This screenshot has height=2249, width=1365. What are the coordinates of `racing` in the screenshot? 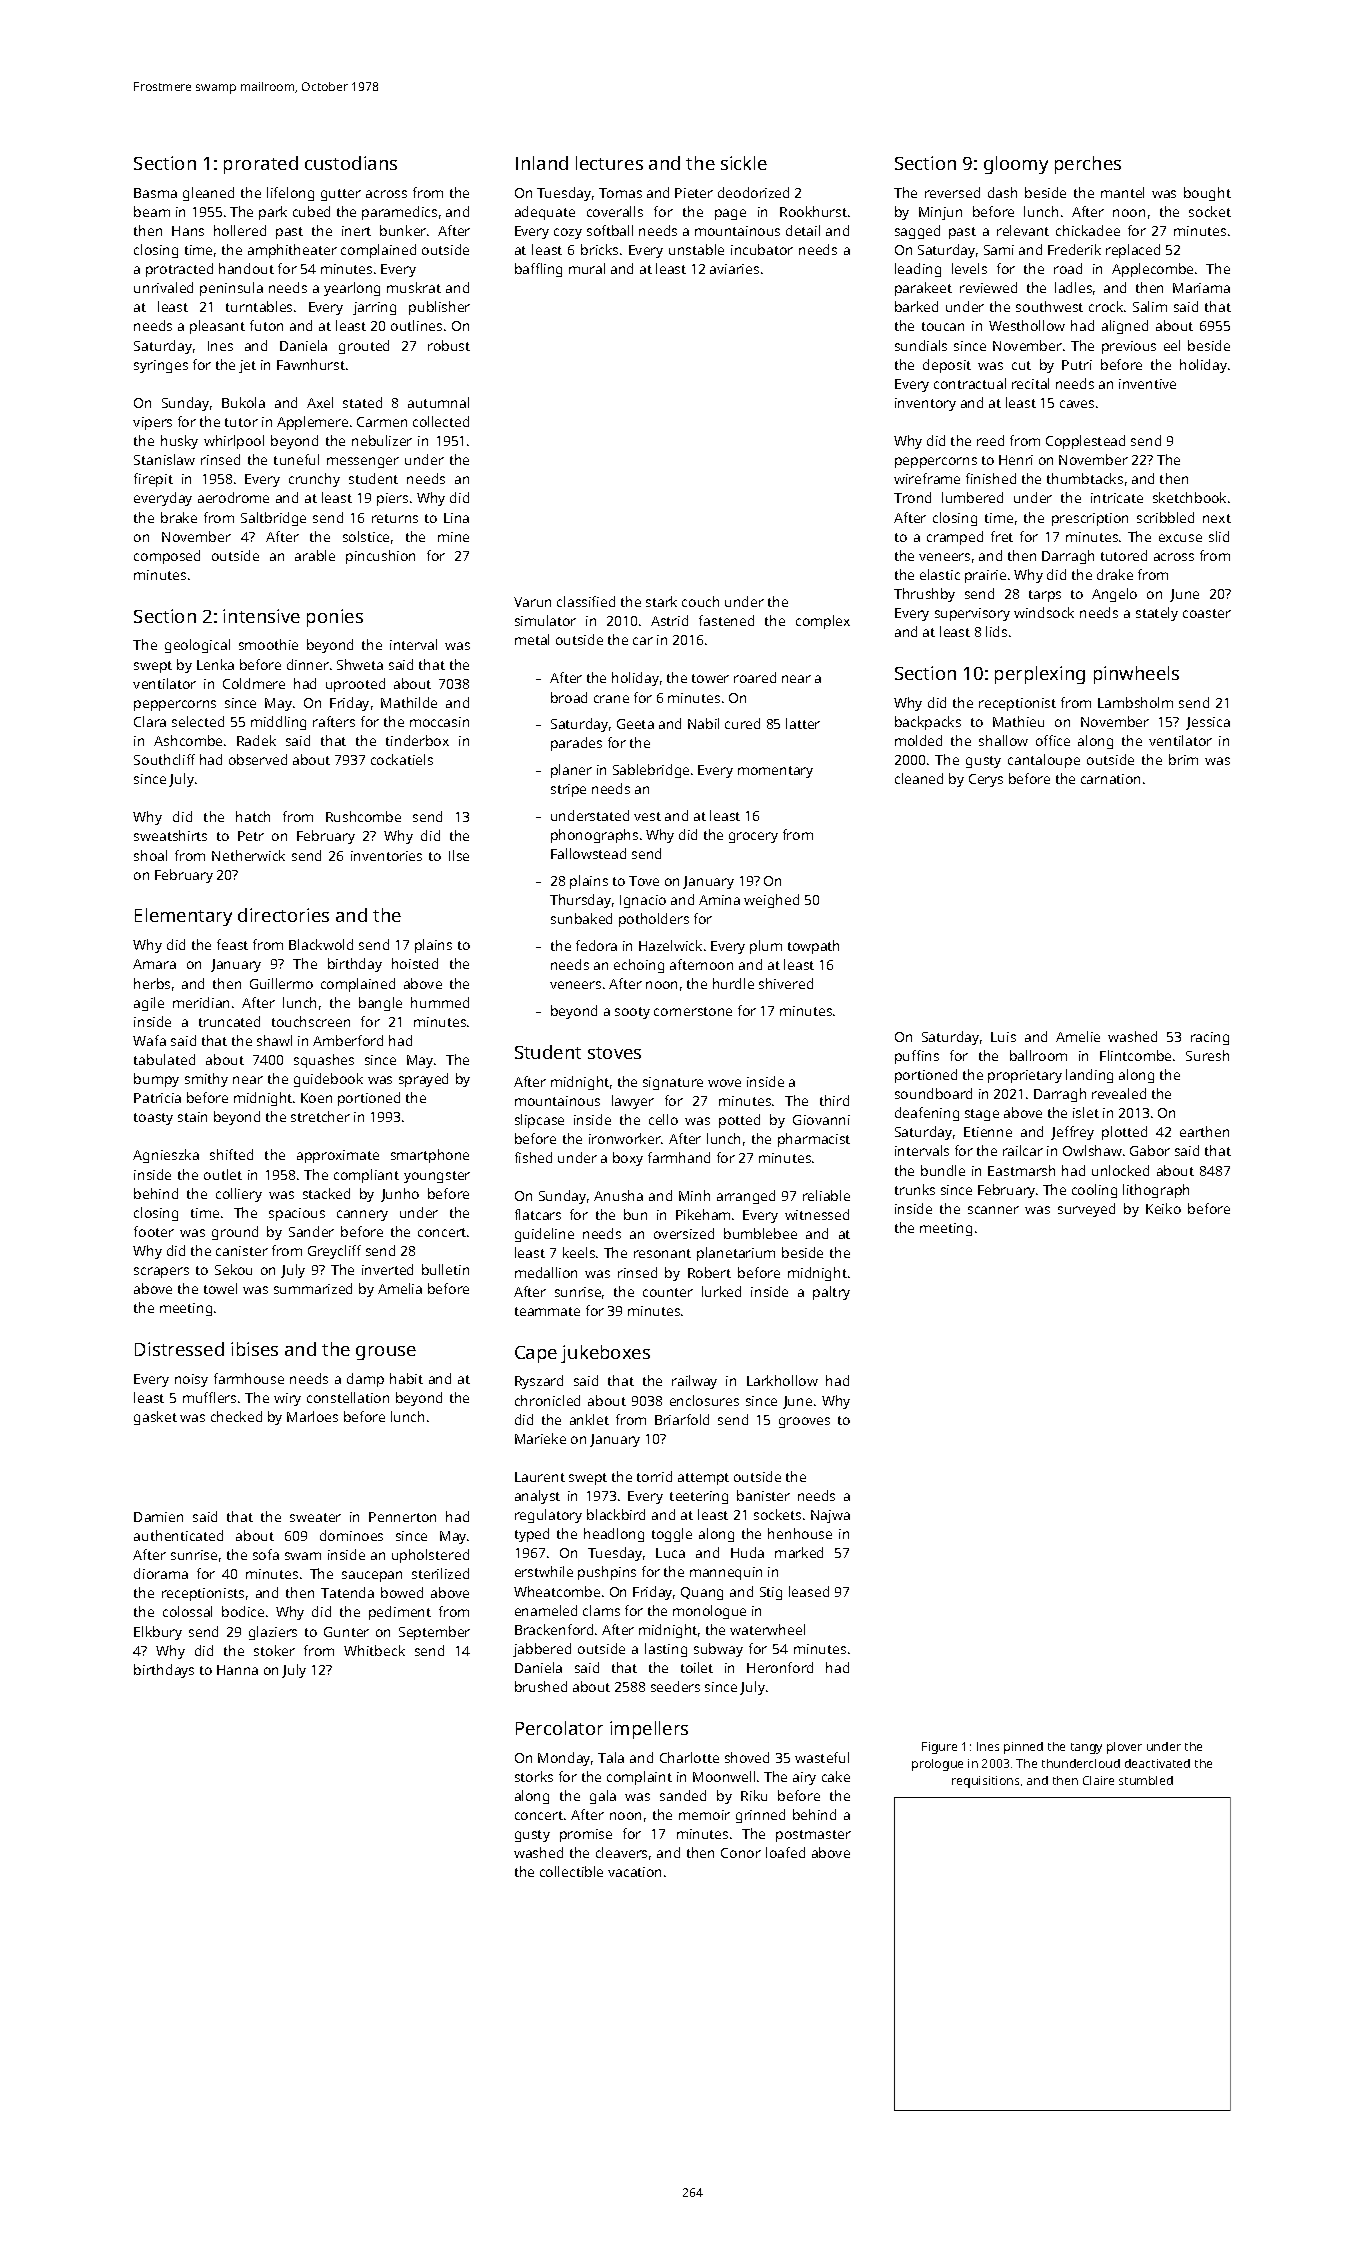 It's located at (1210, 1038).
